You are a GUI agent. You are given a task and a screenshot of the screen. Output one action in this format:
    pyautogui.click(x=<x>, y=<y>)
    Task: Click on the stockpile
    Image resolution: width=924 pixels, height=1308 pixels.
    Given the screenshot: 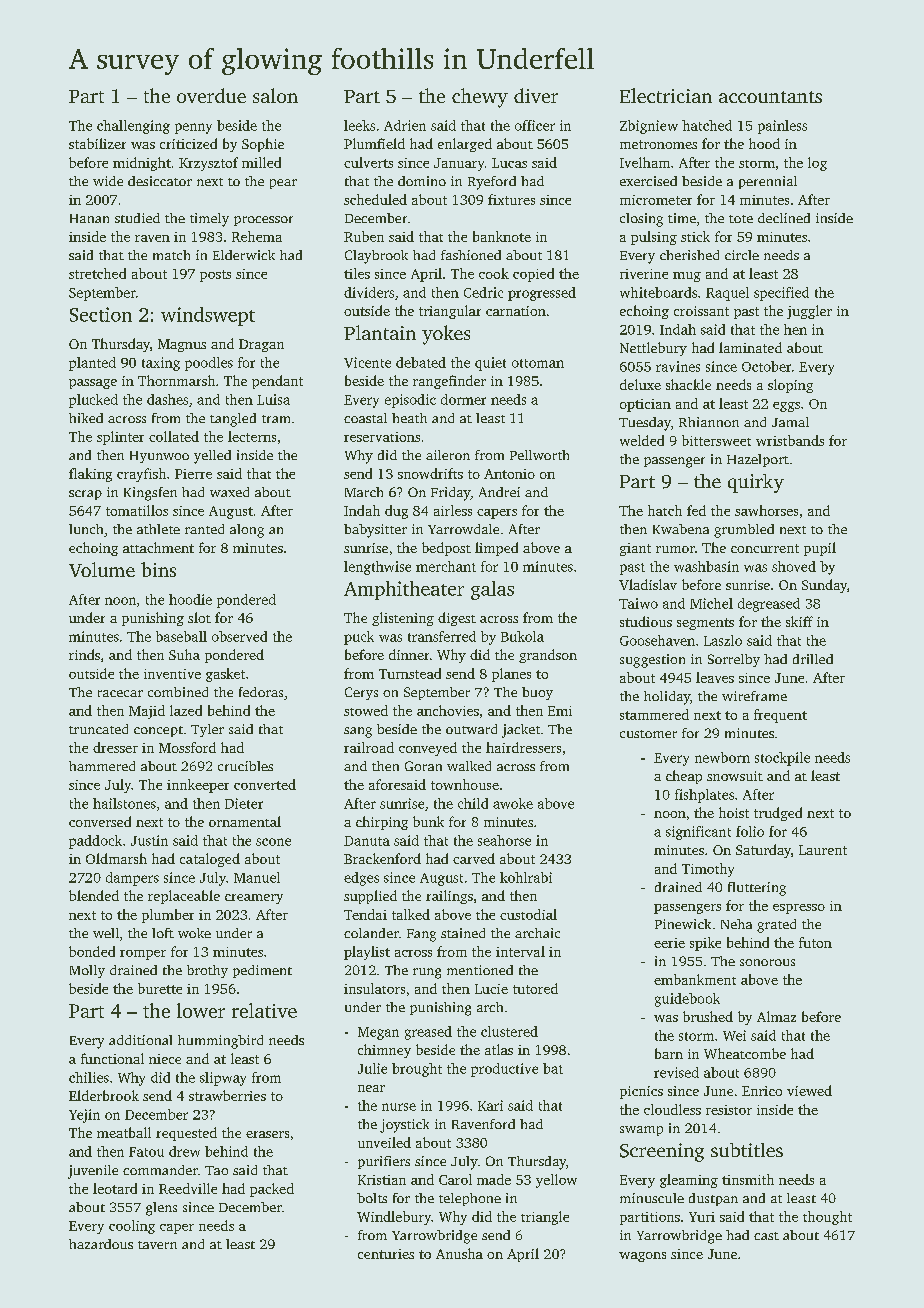 What is the action you would take?
    pyautogui.click(x=782, y=759)
